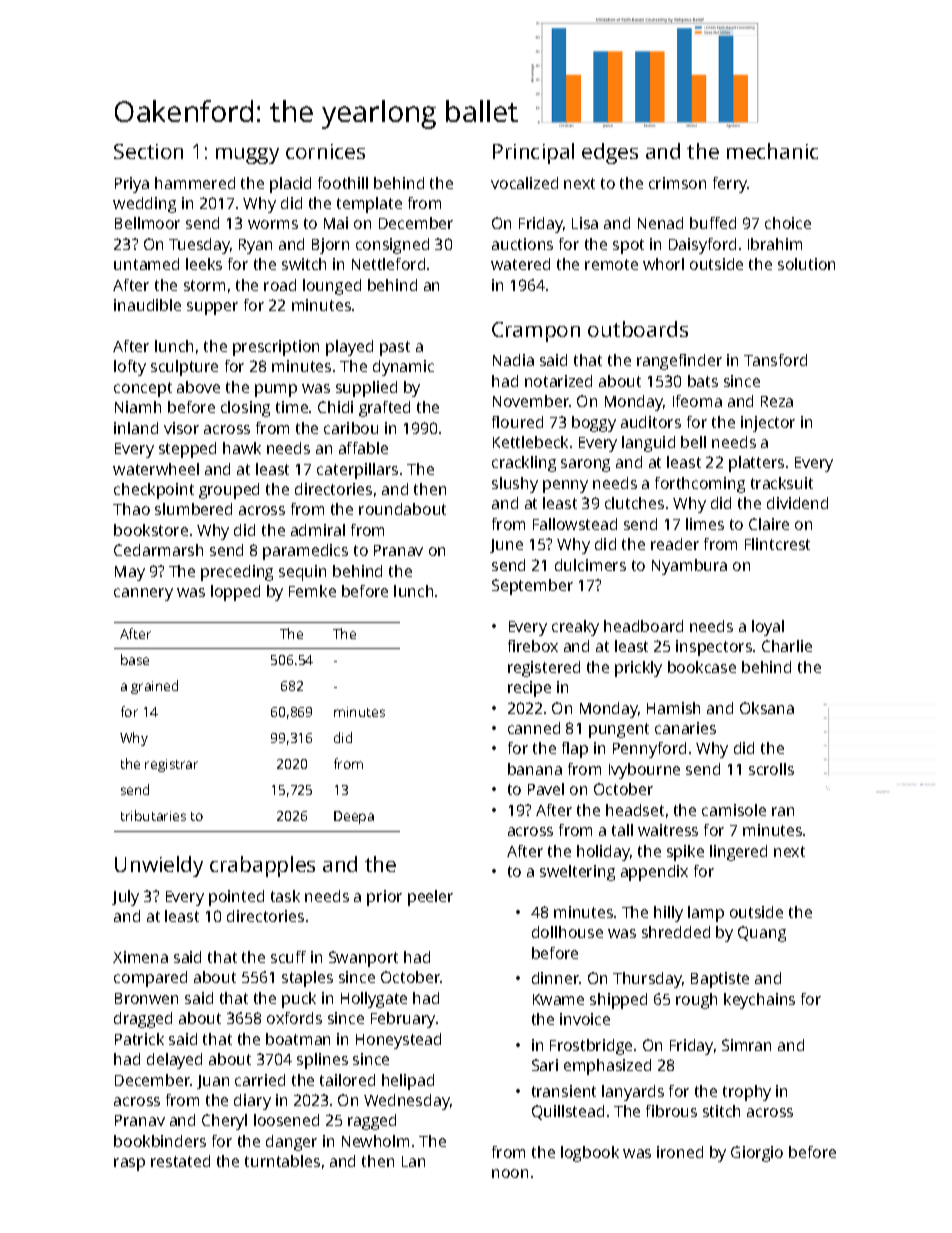  I want to click on placid, so click(290, 185).
